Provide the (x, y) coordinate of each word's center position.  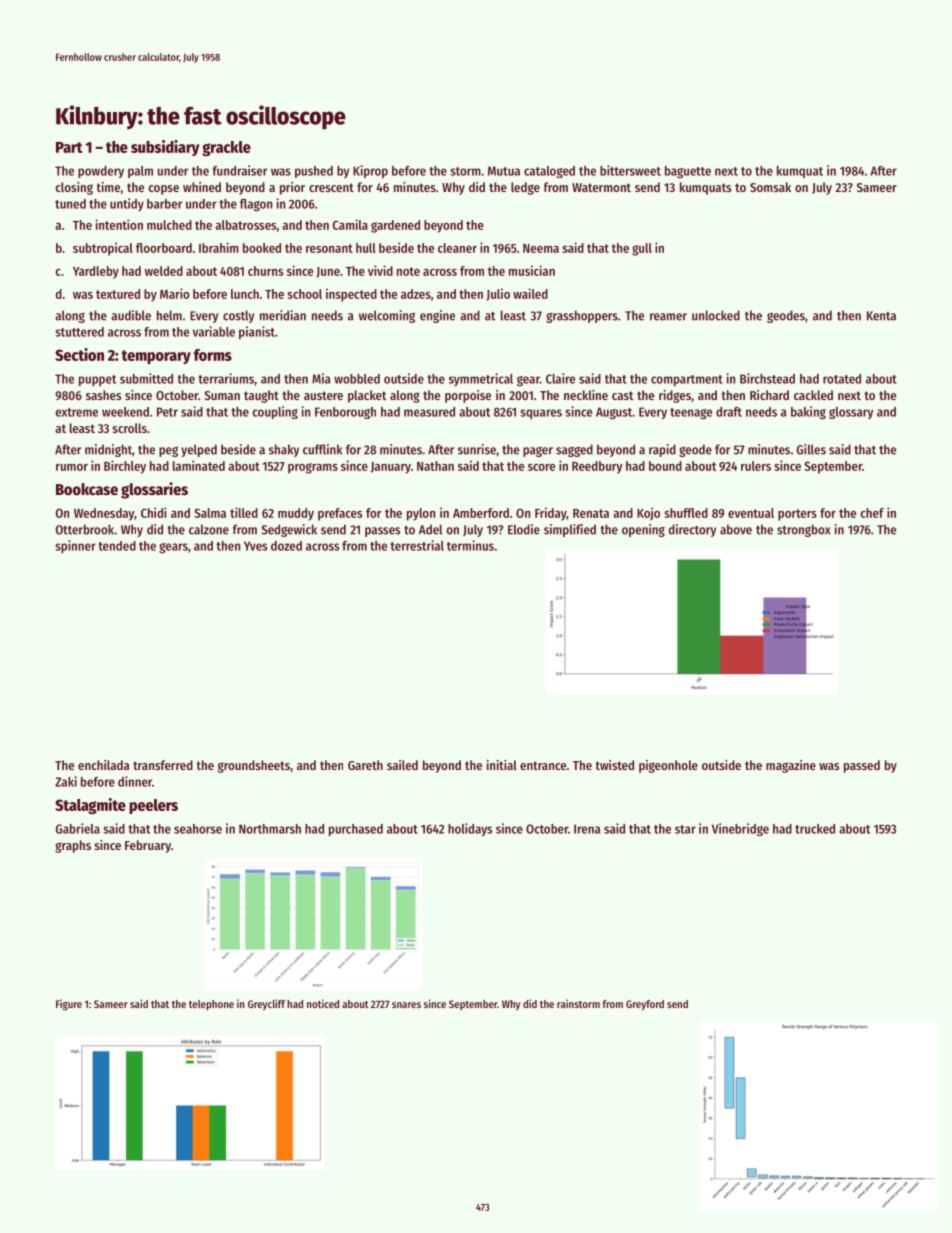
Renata (591, 513)
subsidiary (165, 148)
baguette (688, 172)
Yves (255, 546)
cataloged (549, 172)
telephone (211, 1005)
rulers (756, 466)
